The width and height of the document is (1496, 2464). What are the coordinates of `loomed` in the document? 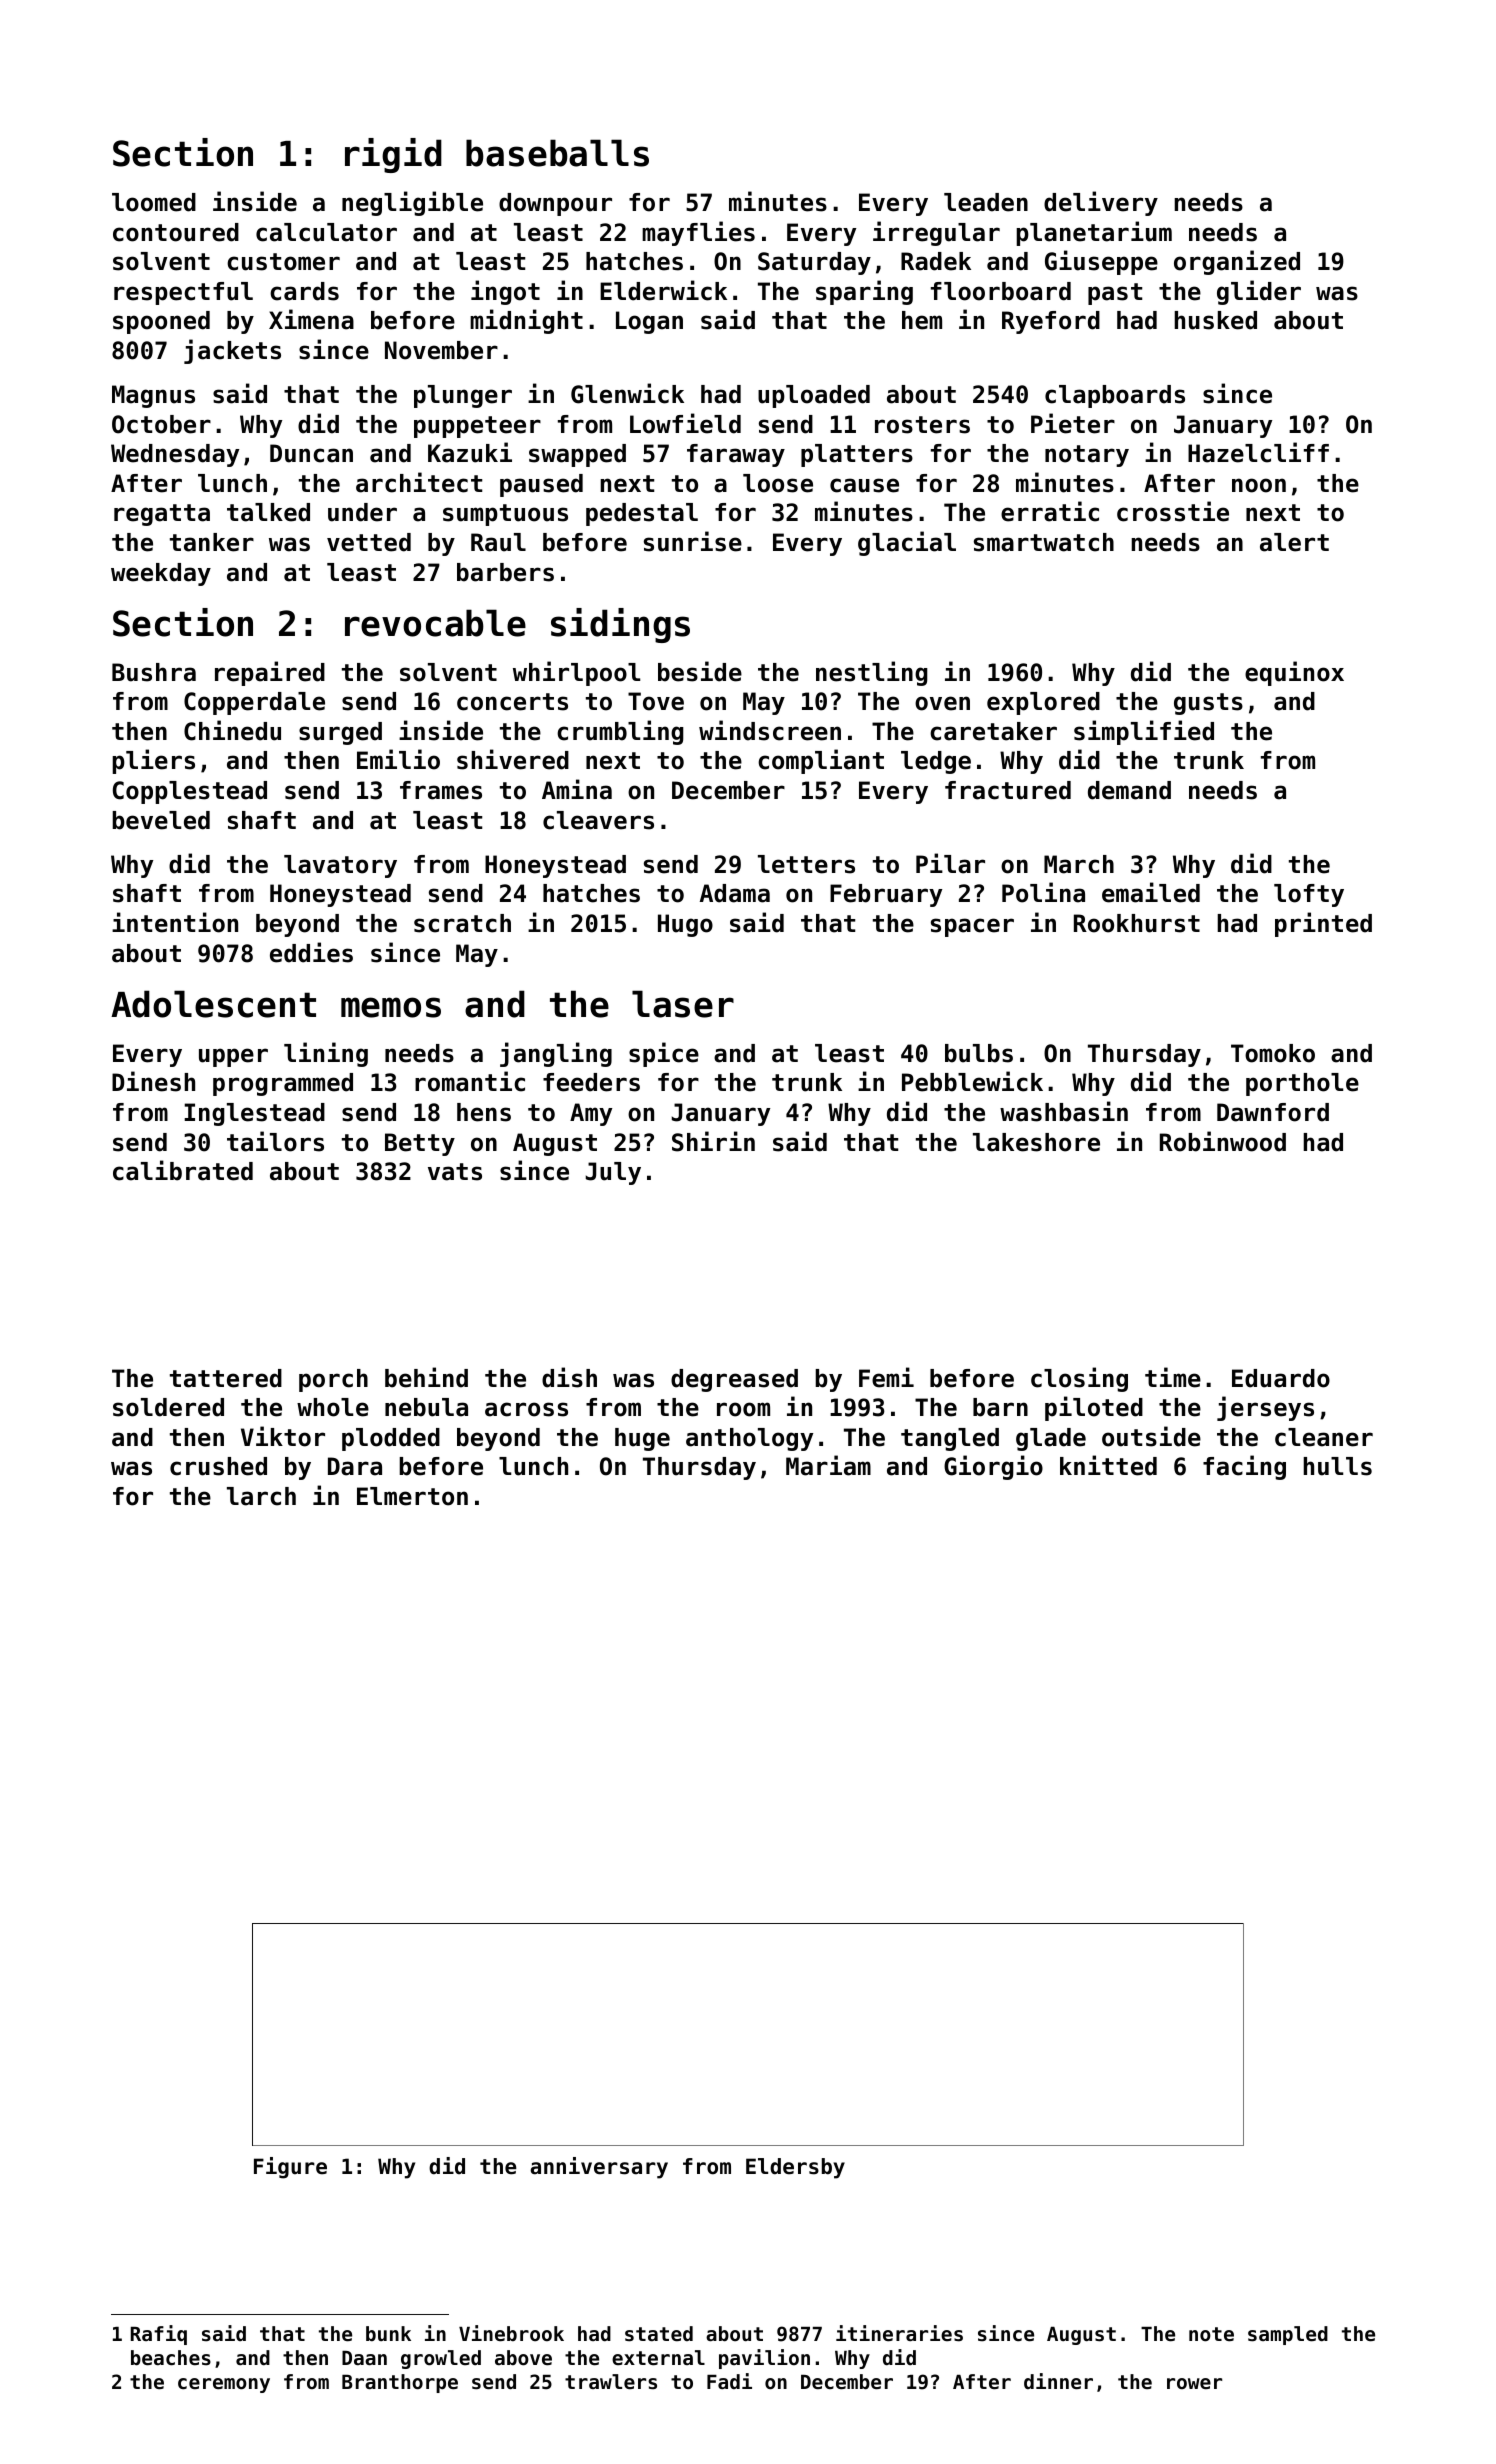 It's located at (154, 202).
